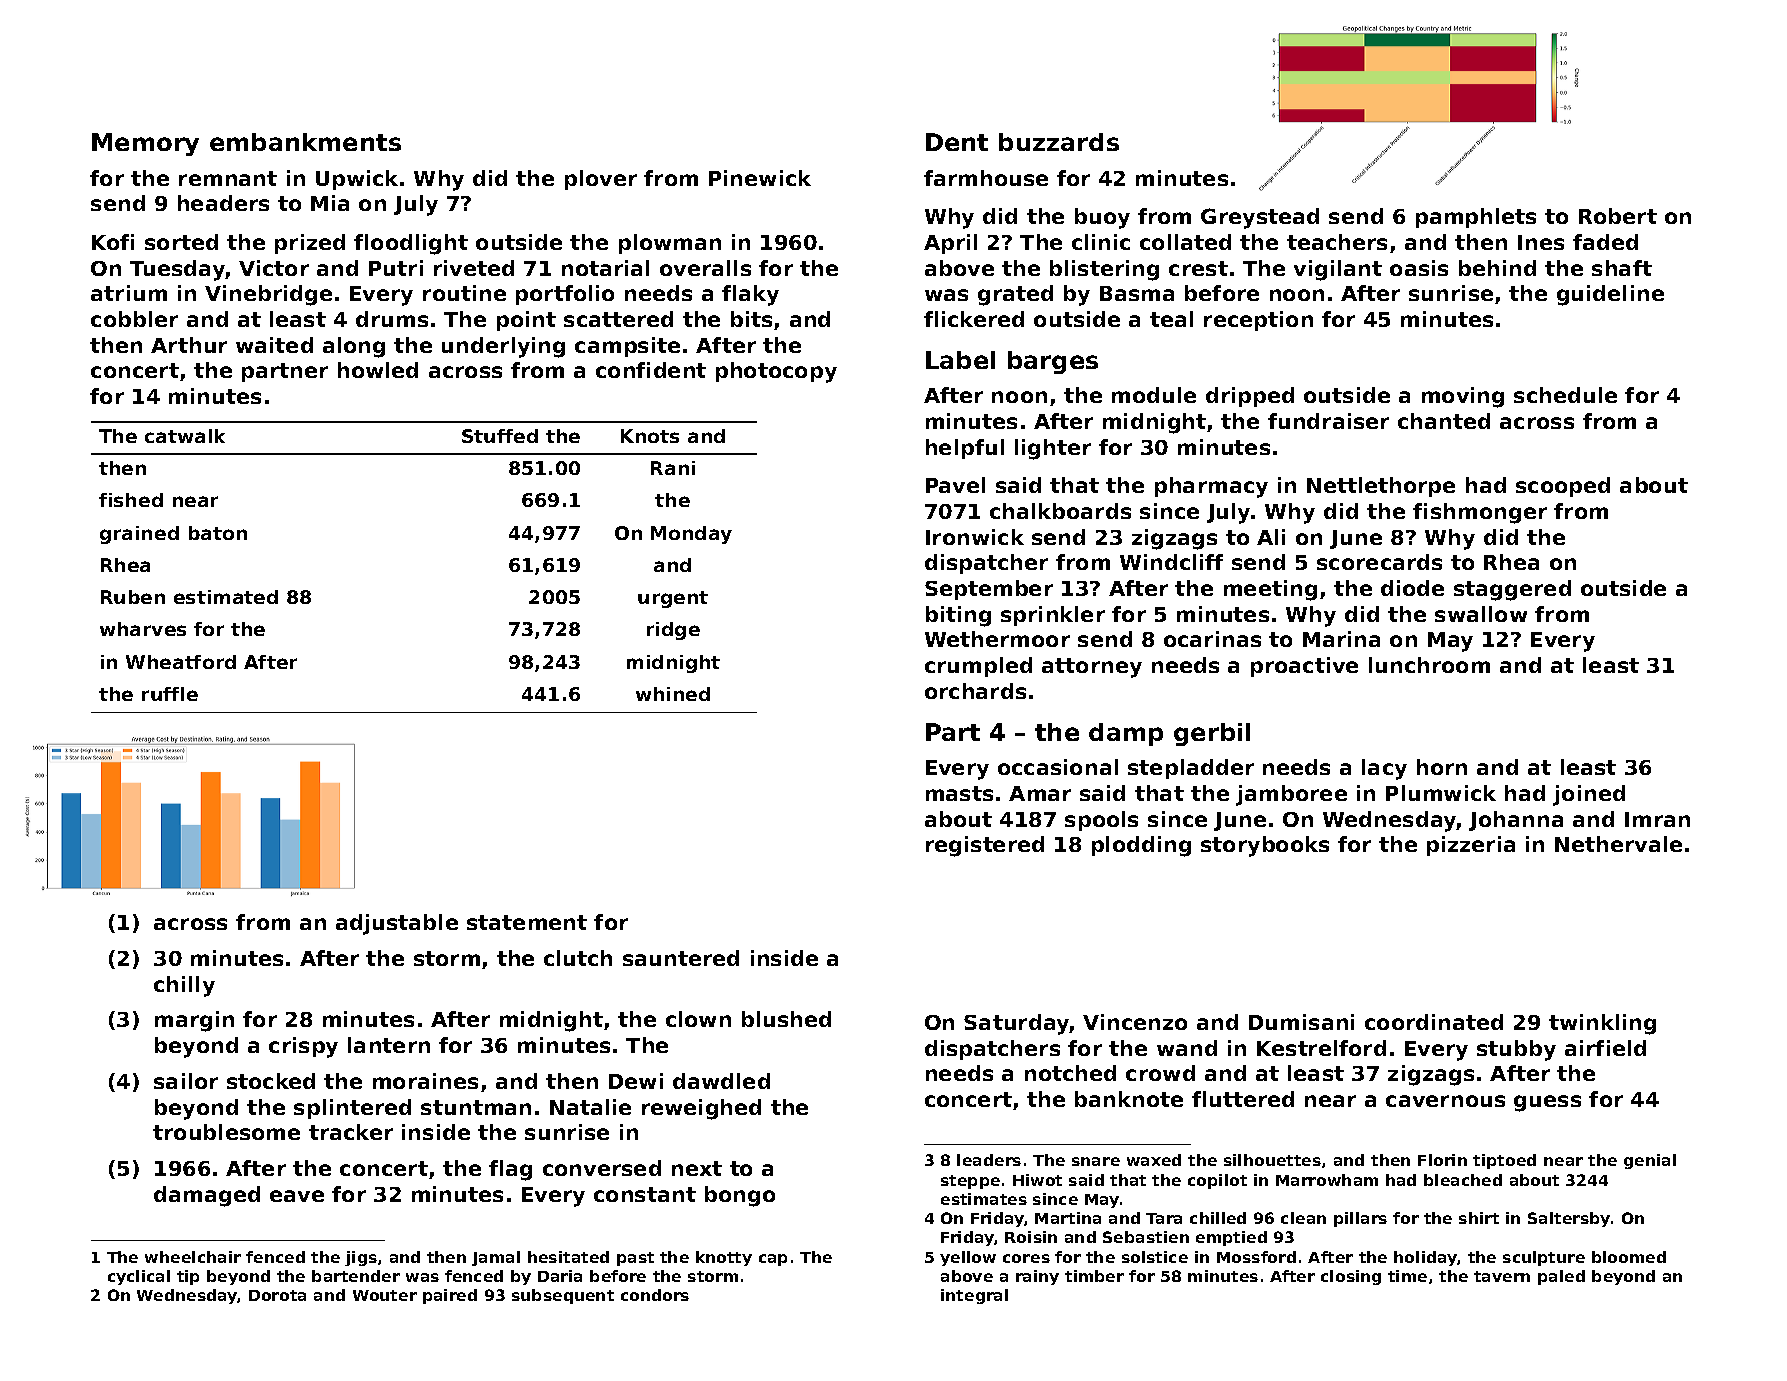 This screenshot has width=1787, height=1381. What do you see at coordinates (145, 144) in the screenshot?
I see `Memory` at bounding box center [145, 144].
